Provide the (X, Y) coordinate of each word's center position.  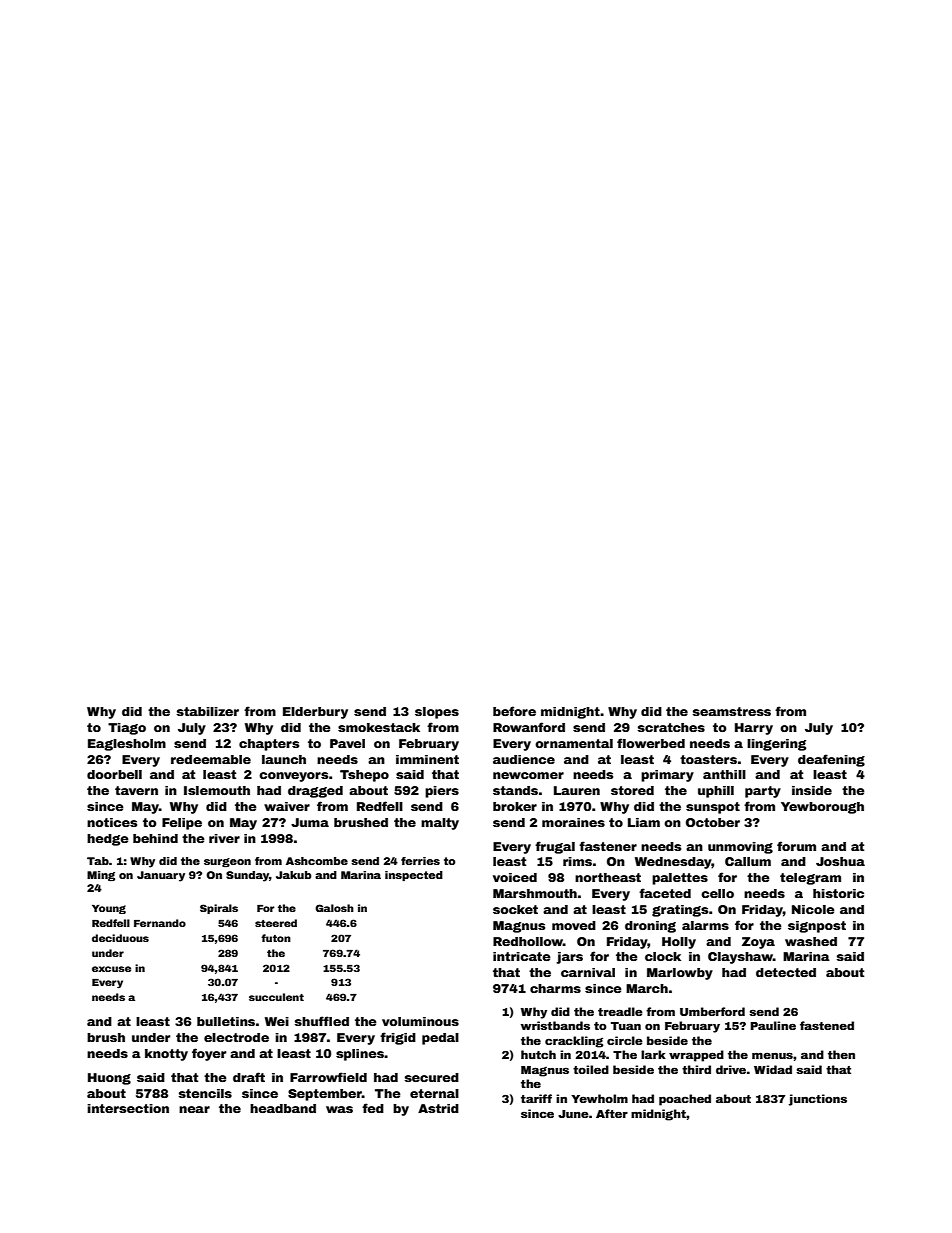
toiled (591, 1069)
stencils (205, 1093)
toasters (708, 759)
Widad (773, 1069)
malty (440, 824)
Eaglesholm (127, 745)
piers (442, 792)
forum (796, 846)
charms (555, 988)
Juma (310, 822)
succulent (276, 997)
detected (786, 972)
